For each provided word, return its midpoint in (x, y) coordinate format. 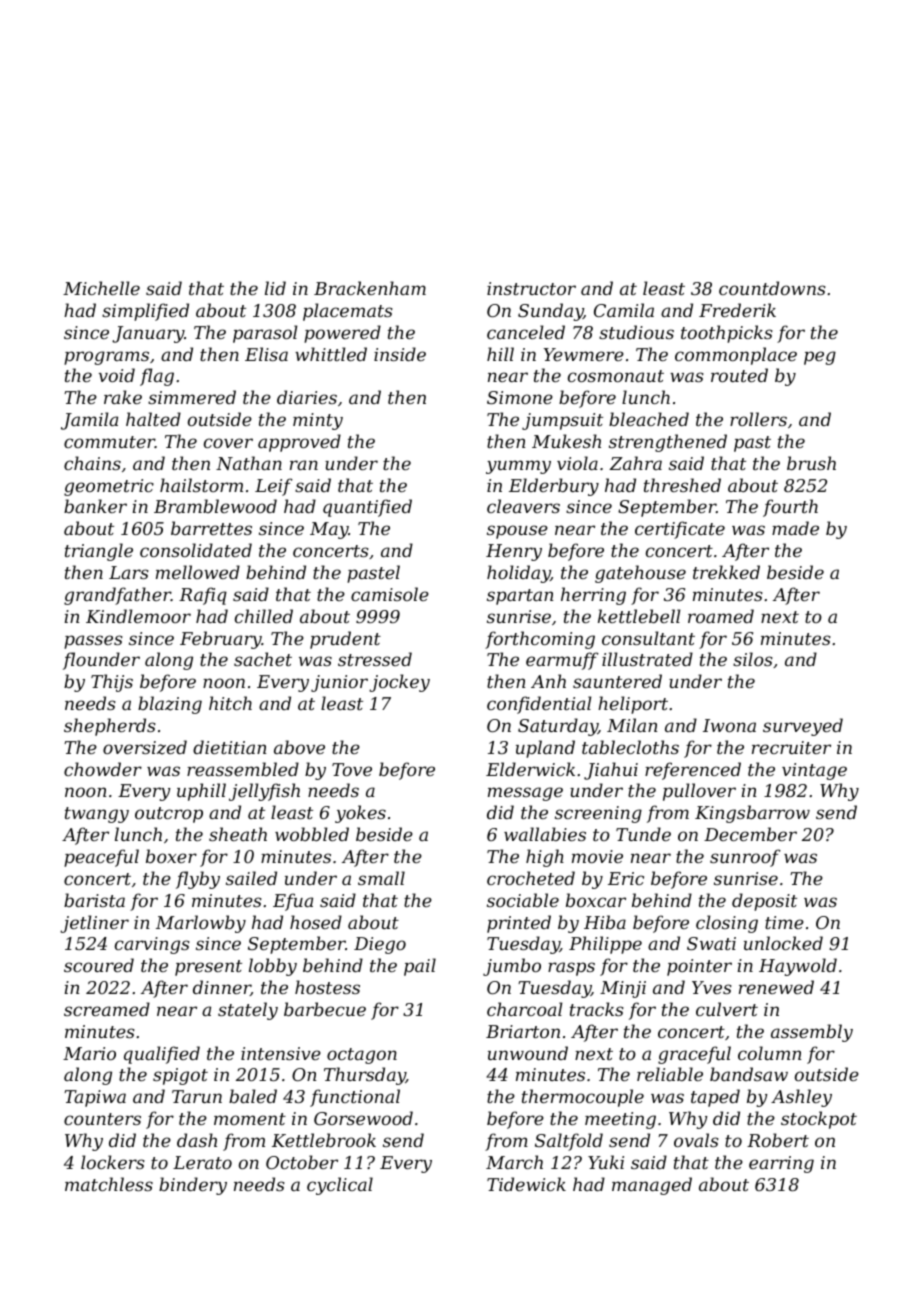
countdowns (772, 288)
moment (250, 1119)
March (514, 1162)
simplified (145, 312)
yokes (360, 814)
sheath (238, 834)
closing (727, 924)
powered (342, 334)
